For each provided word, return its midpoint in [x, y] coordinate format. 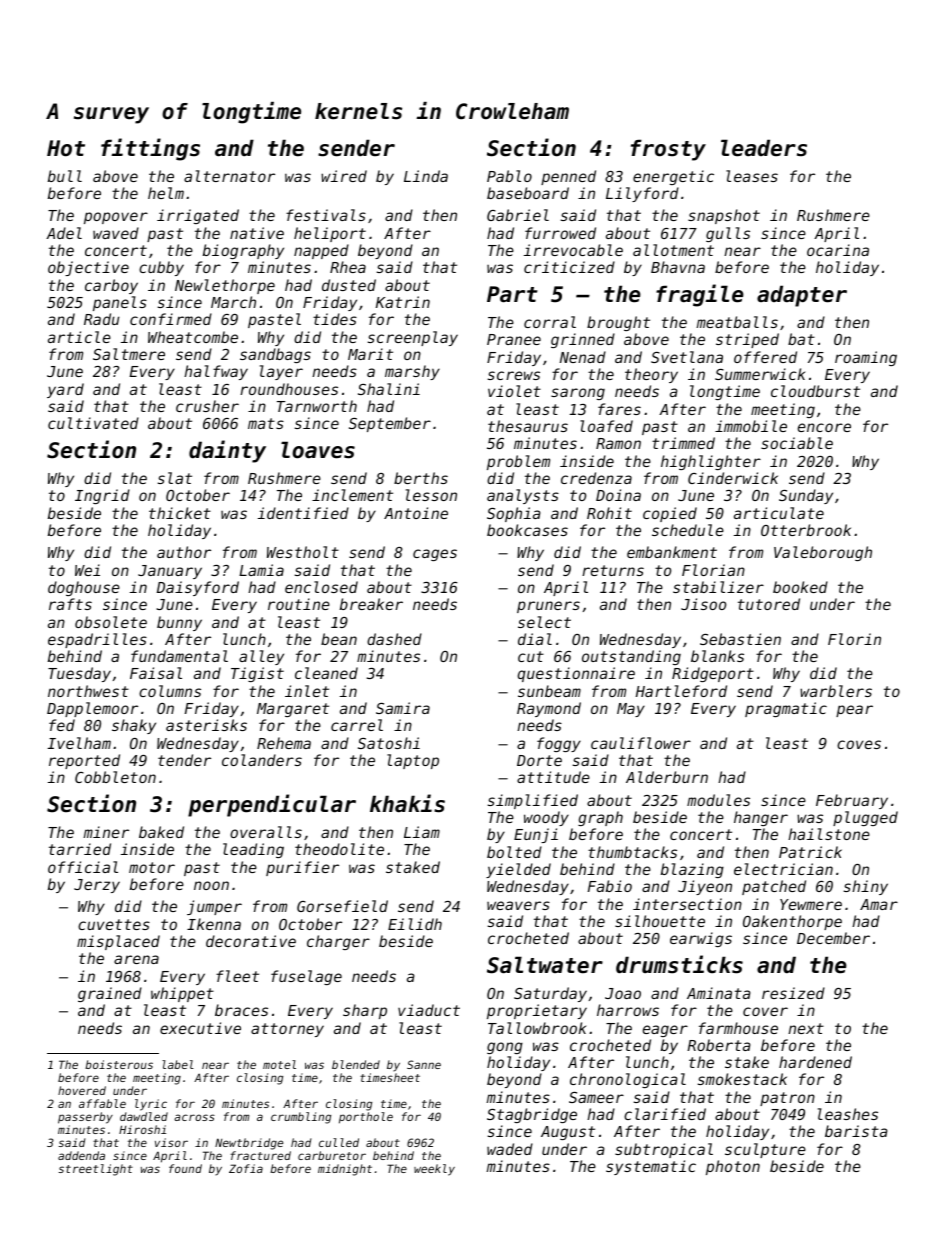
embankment [672, 552]
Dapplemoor [92, 709]
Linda [426, 176]
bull [65, 176]
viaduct [429, 1010]
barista [856, 1131]
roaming [866, 358]
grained [110, 994]
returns [613, 570]
